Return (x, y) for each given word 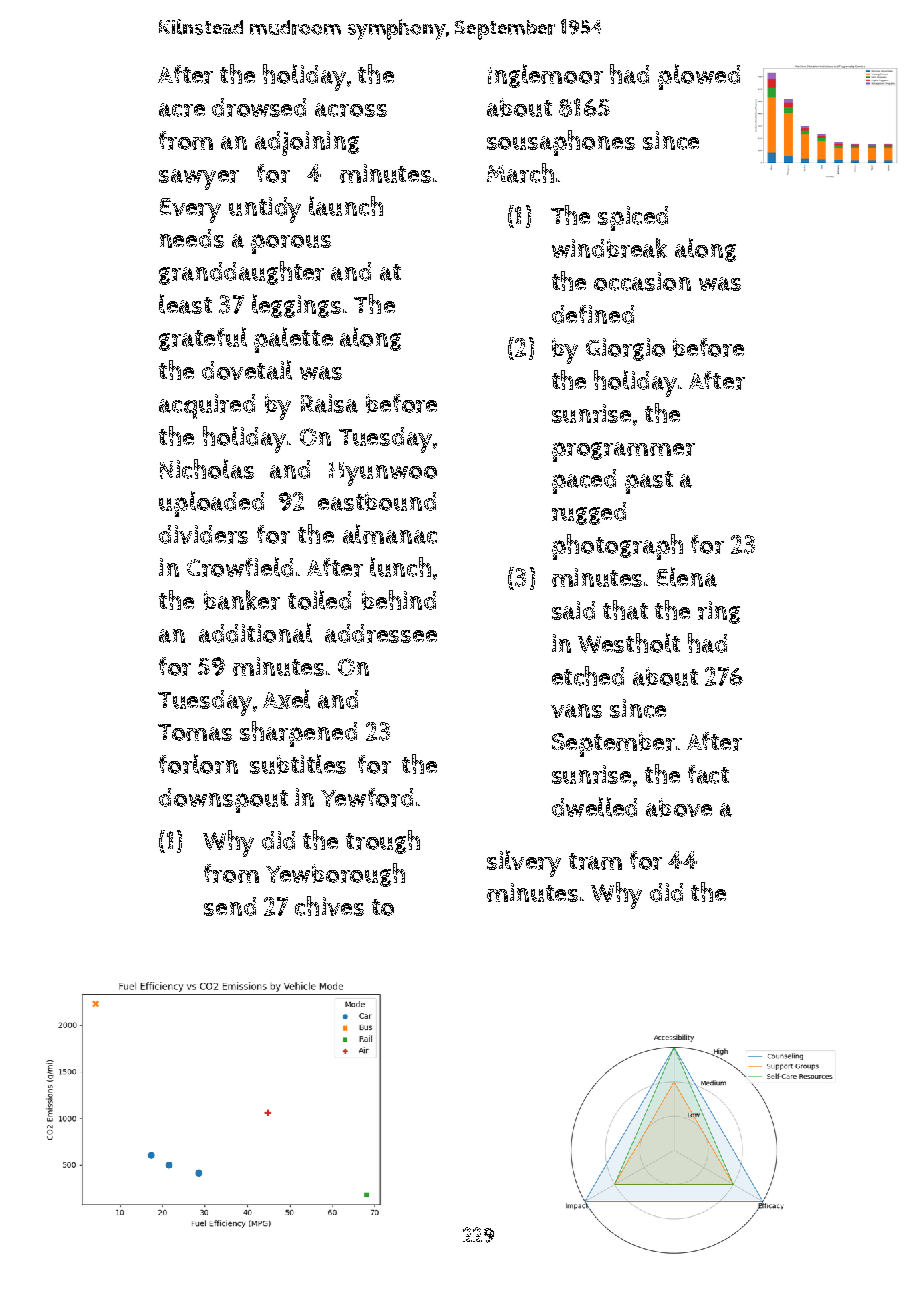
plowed (699, 77)
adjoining (307, 143)
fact (708, 774)
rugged (589, 513)
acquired (207, 406)
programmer (623, 452)
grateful (203, 339)
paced (584, 481)
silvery (524, 863)
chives (329, 906)
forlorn (198, 764)
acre (182, 110)
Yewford (367, 797)
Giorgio (625, 349)
